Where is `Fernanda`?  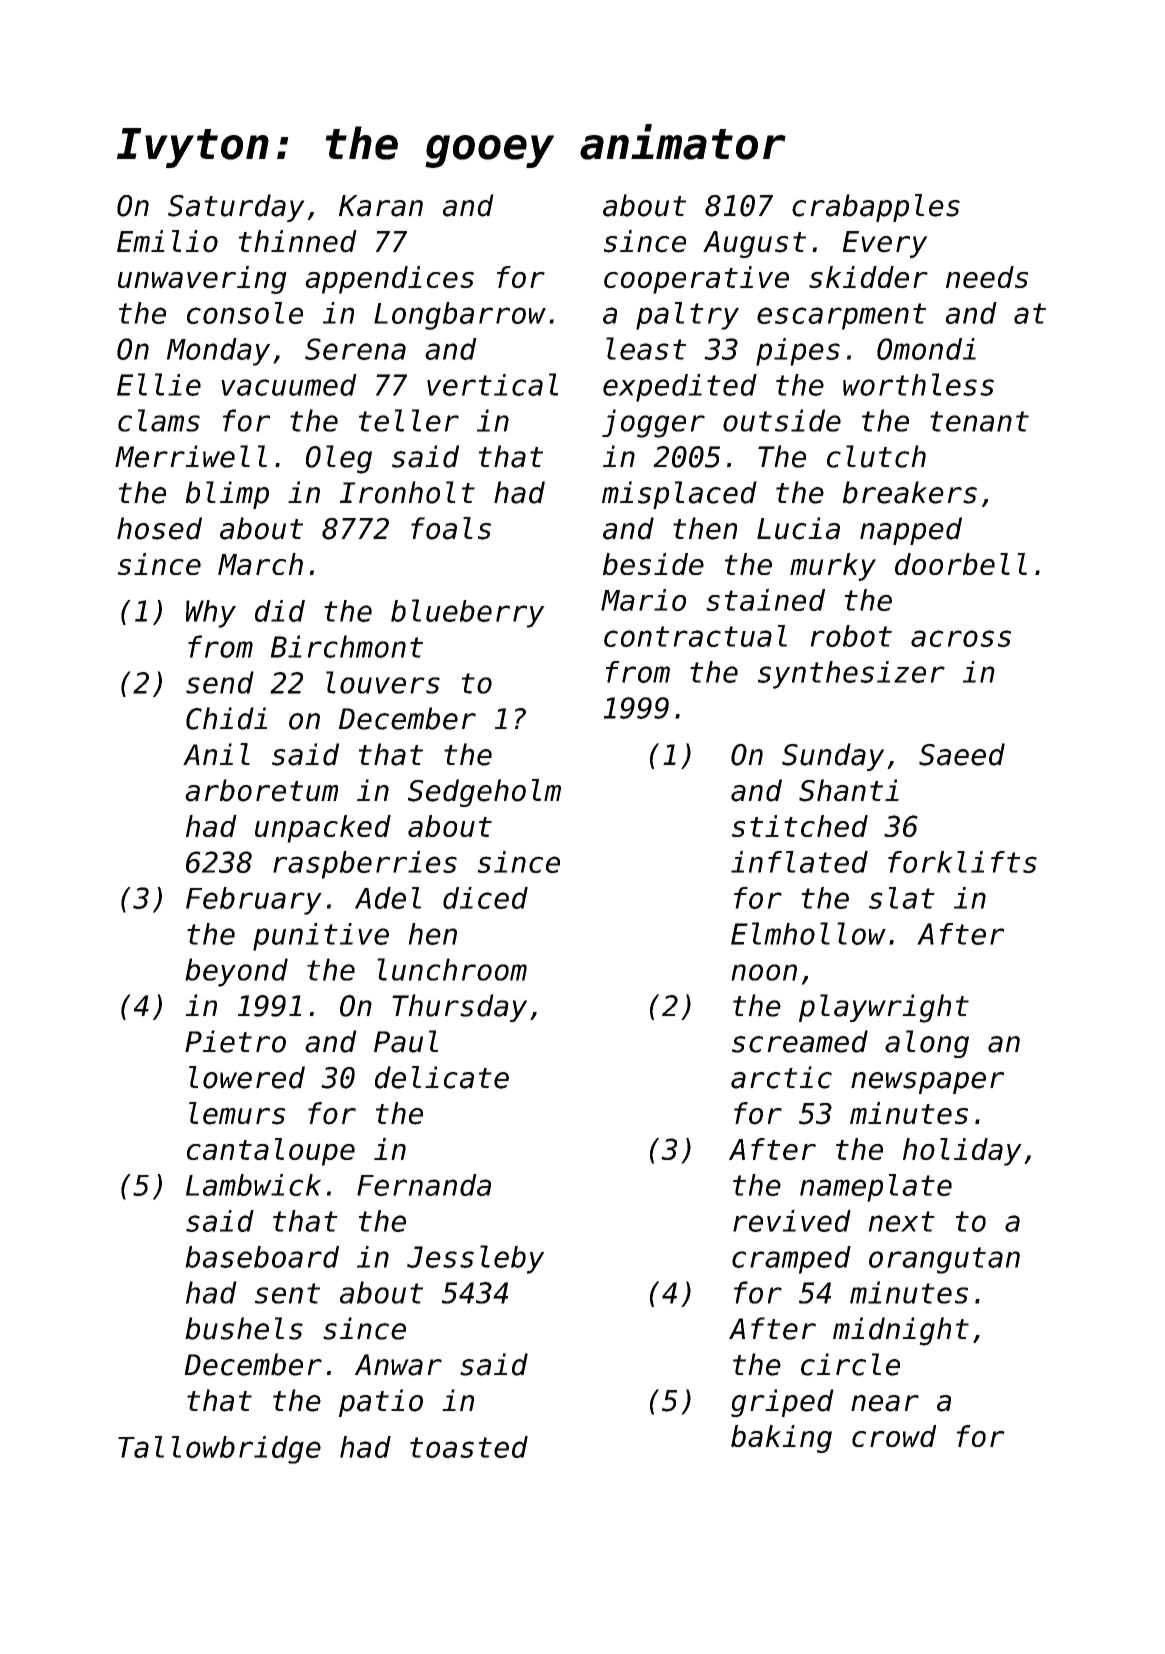
Fernanda is located at coordinates (424, 1185).
